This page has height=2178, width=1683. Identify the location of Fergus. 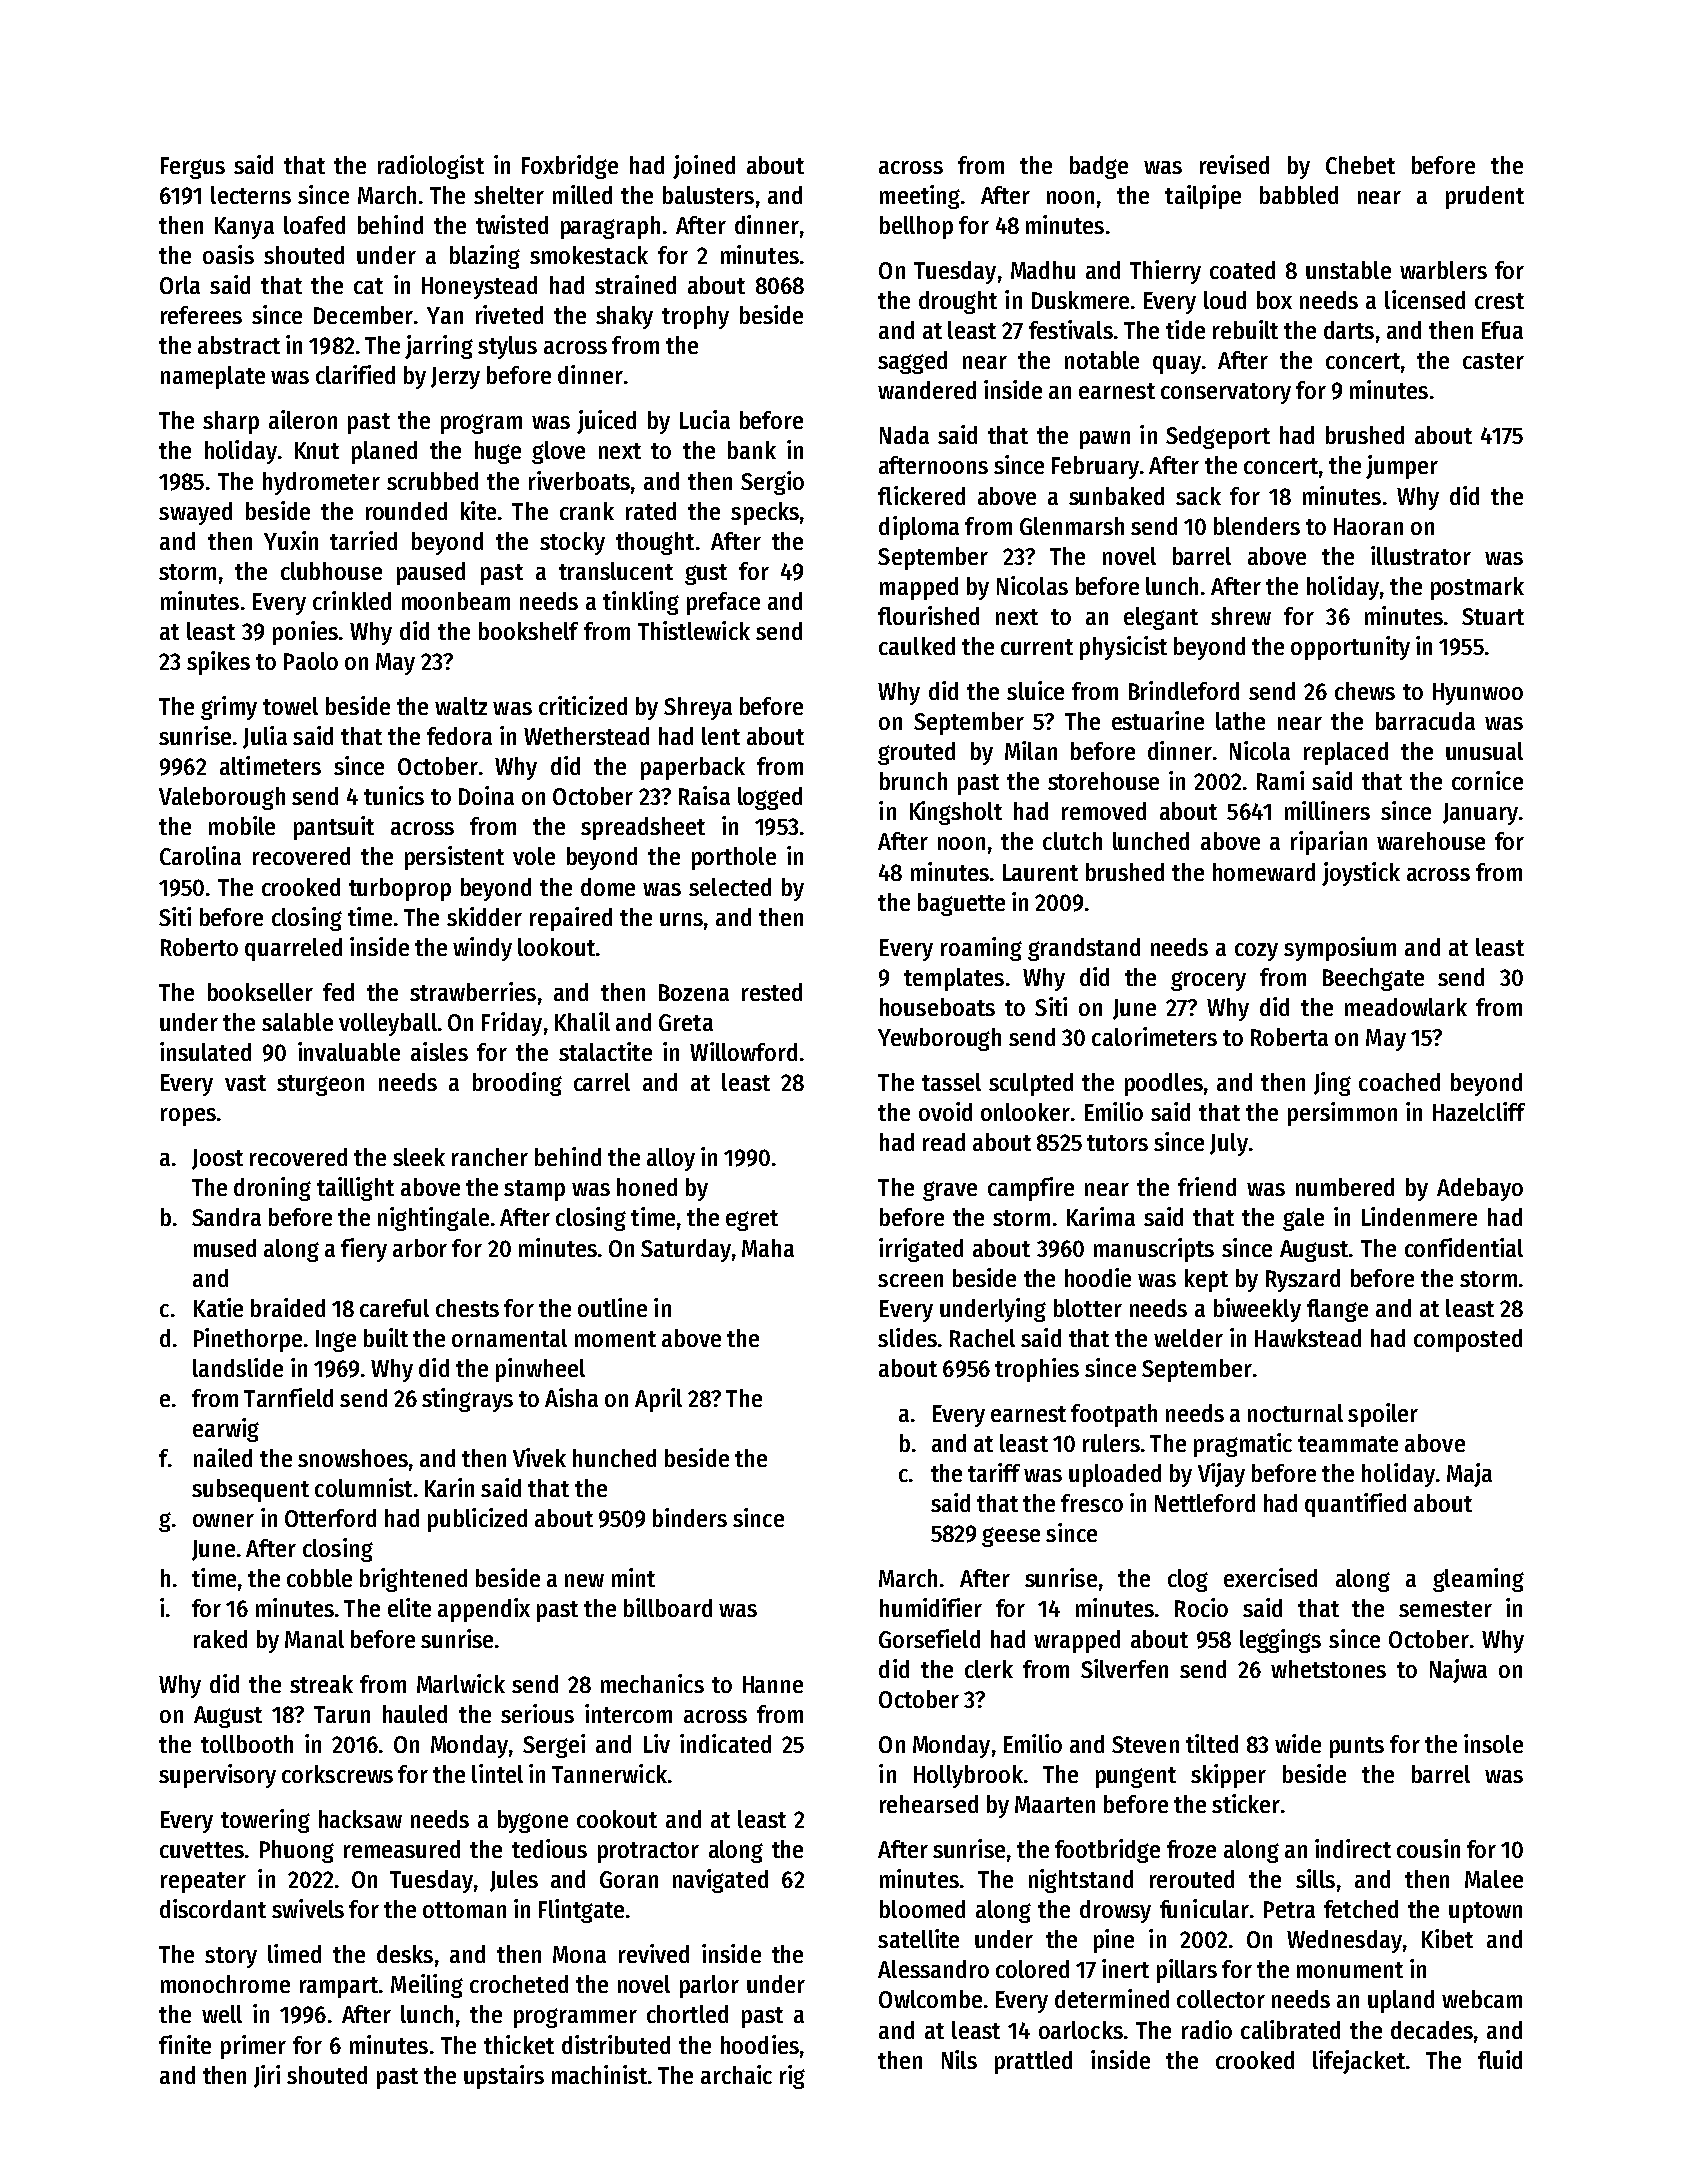
(193, 168).
